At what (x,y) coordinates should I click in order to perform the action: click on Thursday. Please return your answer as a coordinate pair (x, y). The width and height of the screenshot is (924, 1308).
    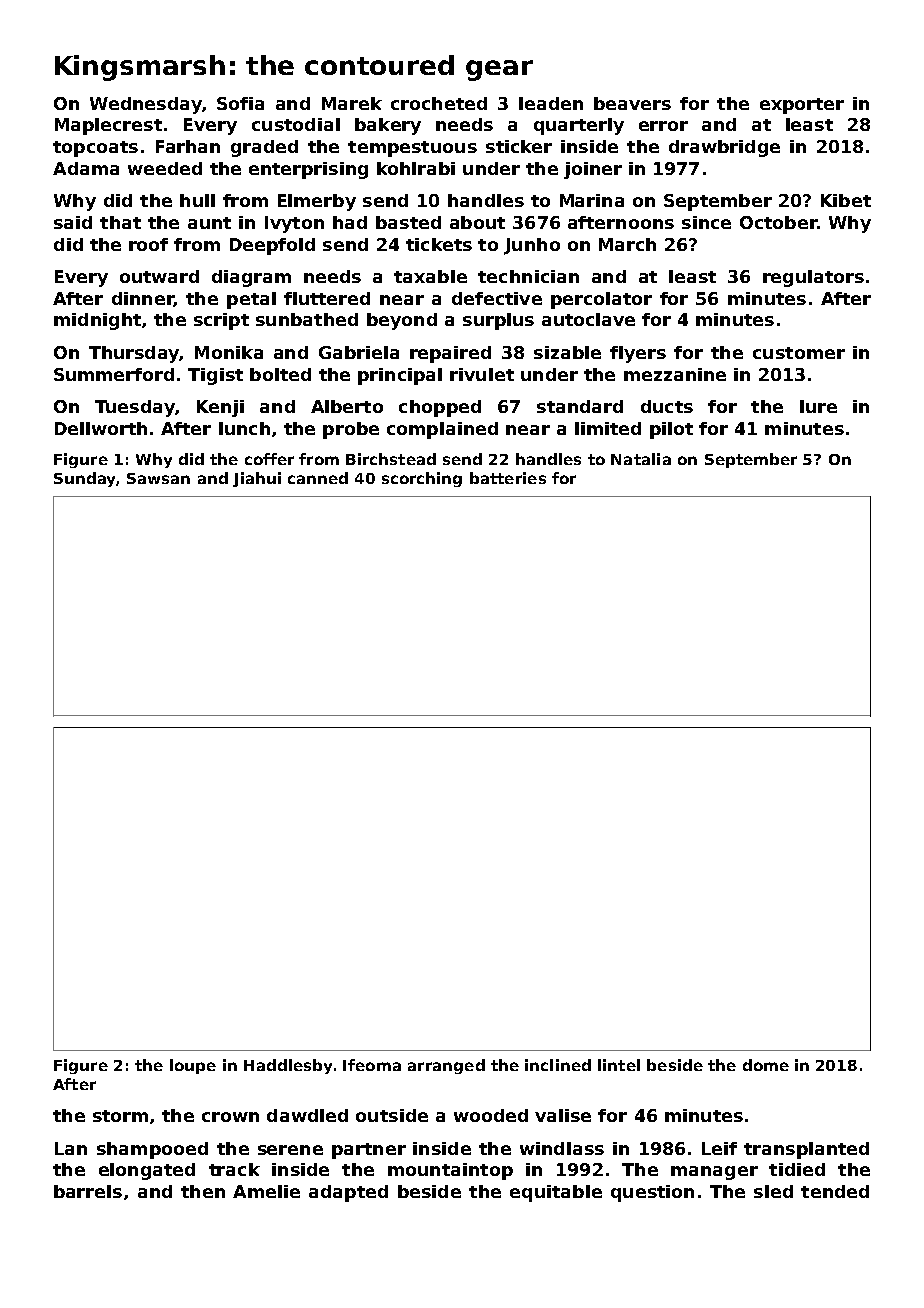
    Looking at the image, I should click on (134, 354).
